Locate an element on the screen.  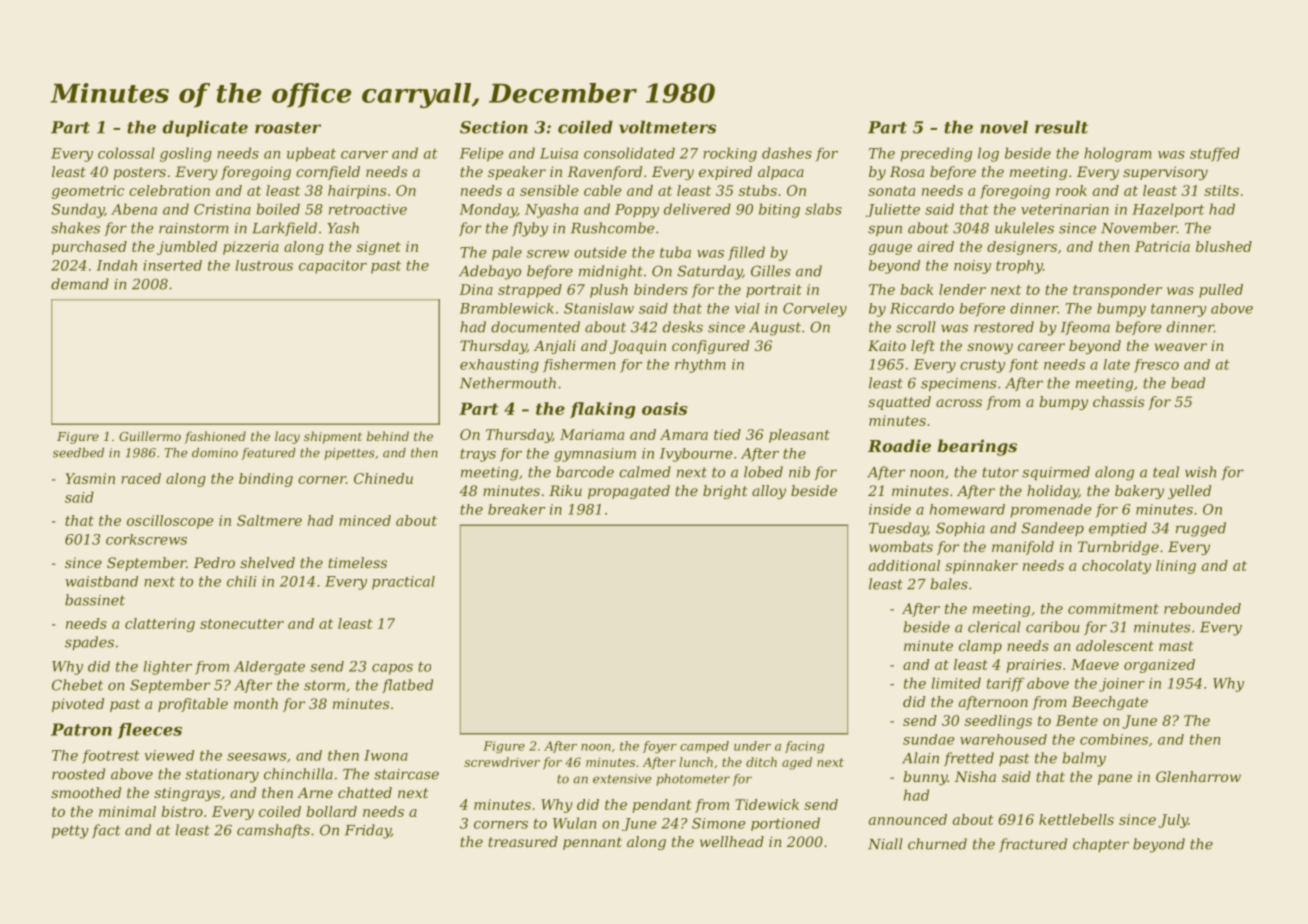
pale is located at coordinates (507, 253).
